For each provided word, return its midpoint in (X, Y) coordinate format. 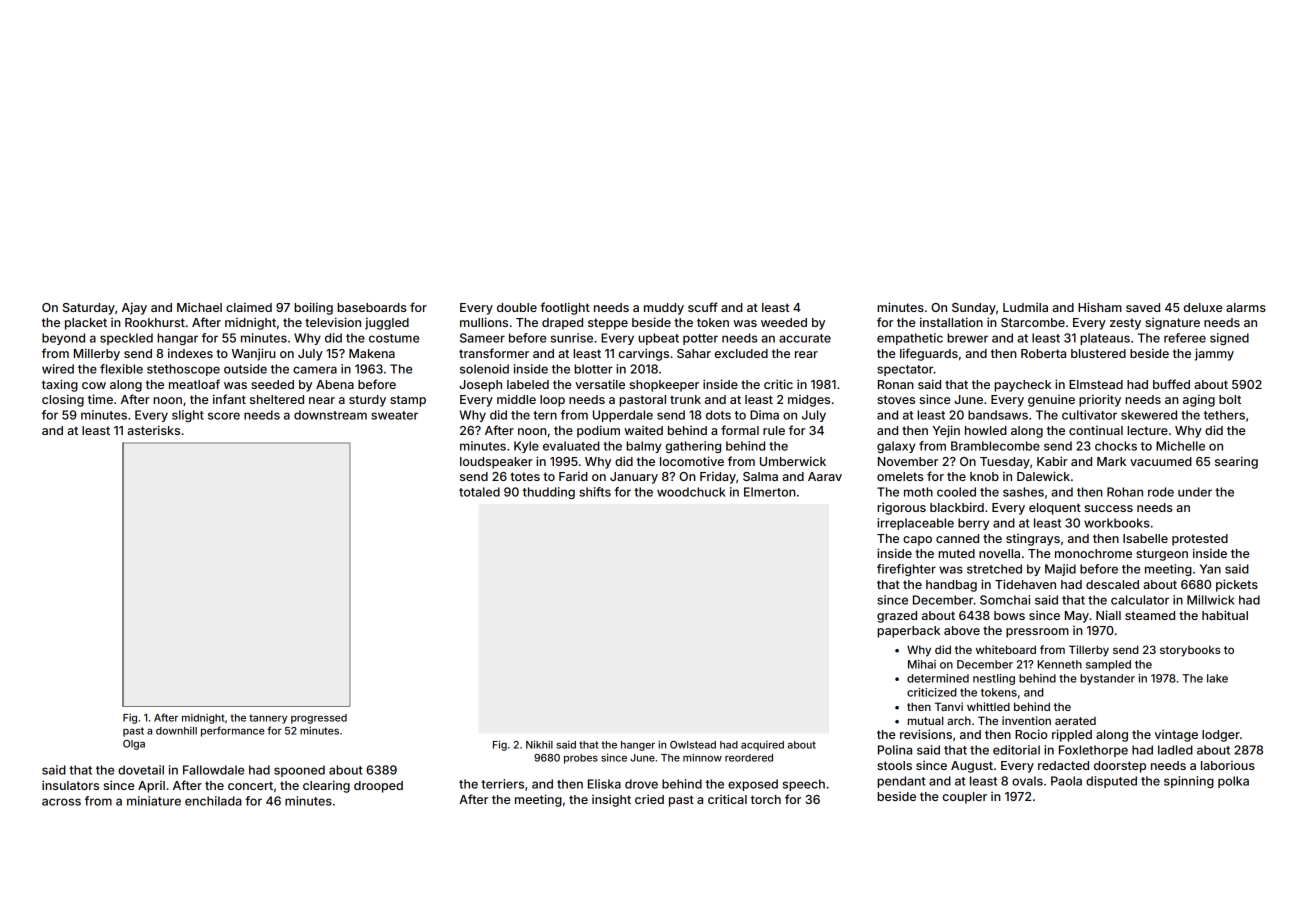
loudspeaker (496, 463)
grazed (897, 617)
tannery (268, 719)
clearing (326, 786)
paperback (908, 632)
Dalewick (1043, 476)
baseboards (371, 307)
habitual (1225, 615)
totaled (479, 492)
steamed (1150, 615)
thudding (549, 493)
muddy (664, 309)
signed (1229, 339)
